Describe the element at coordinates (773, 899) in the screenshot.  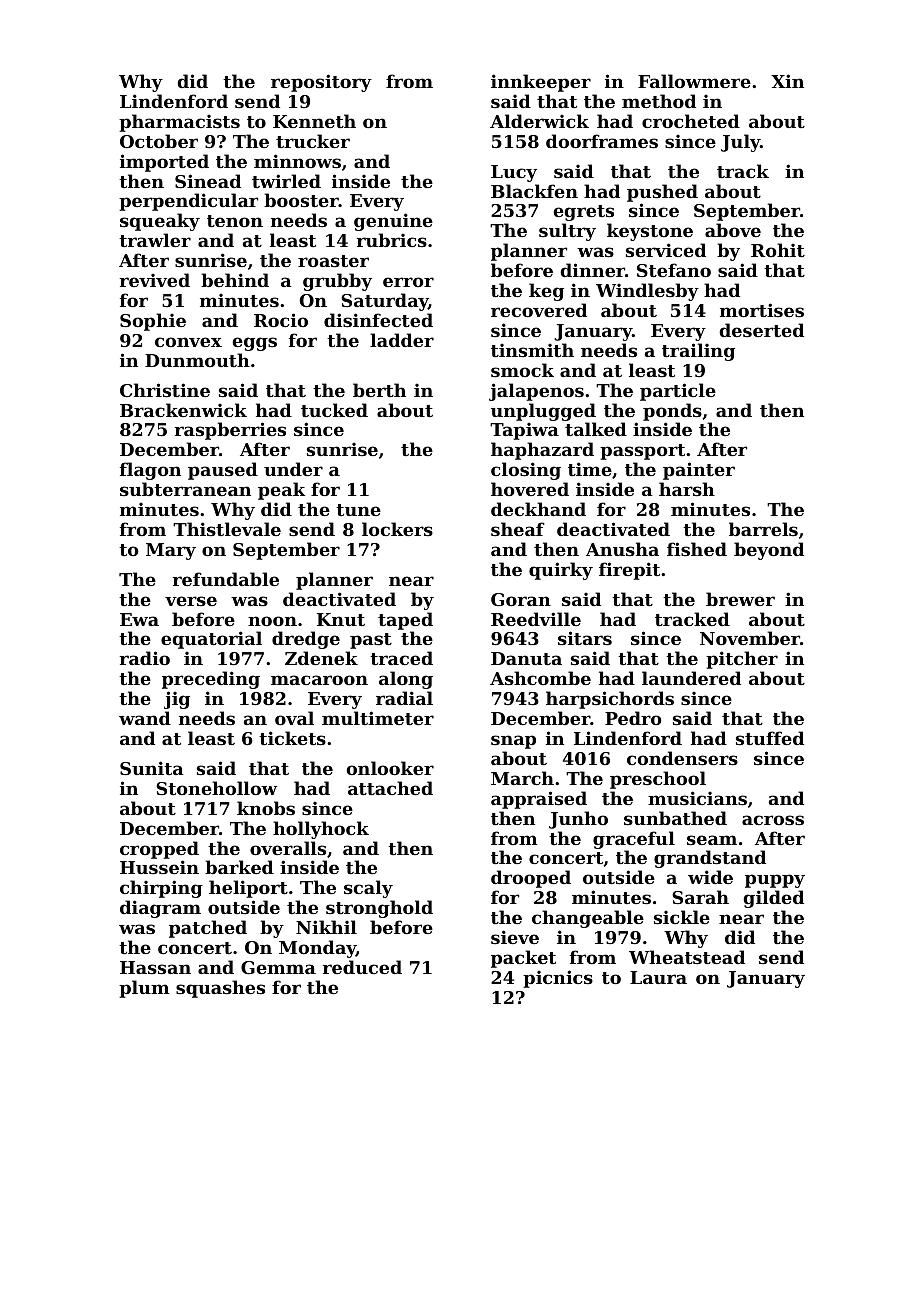
I see `gilded` at that location.
